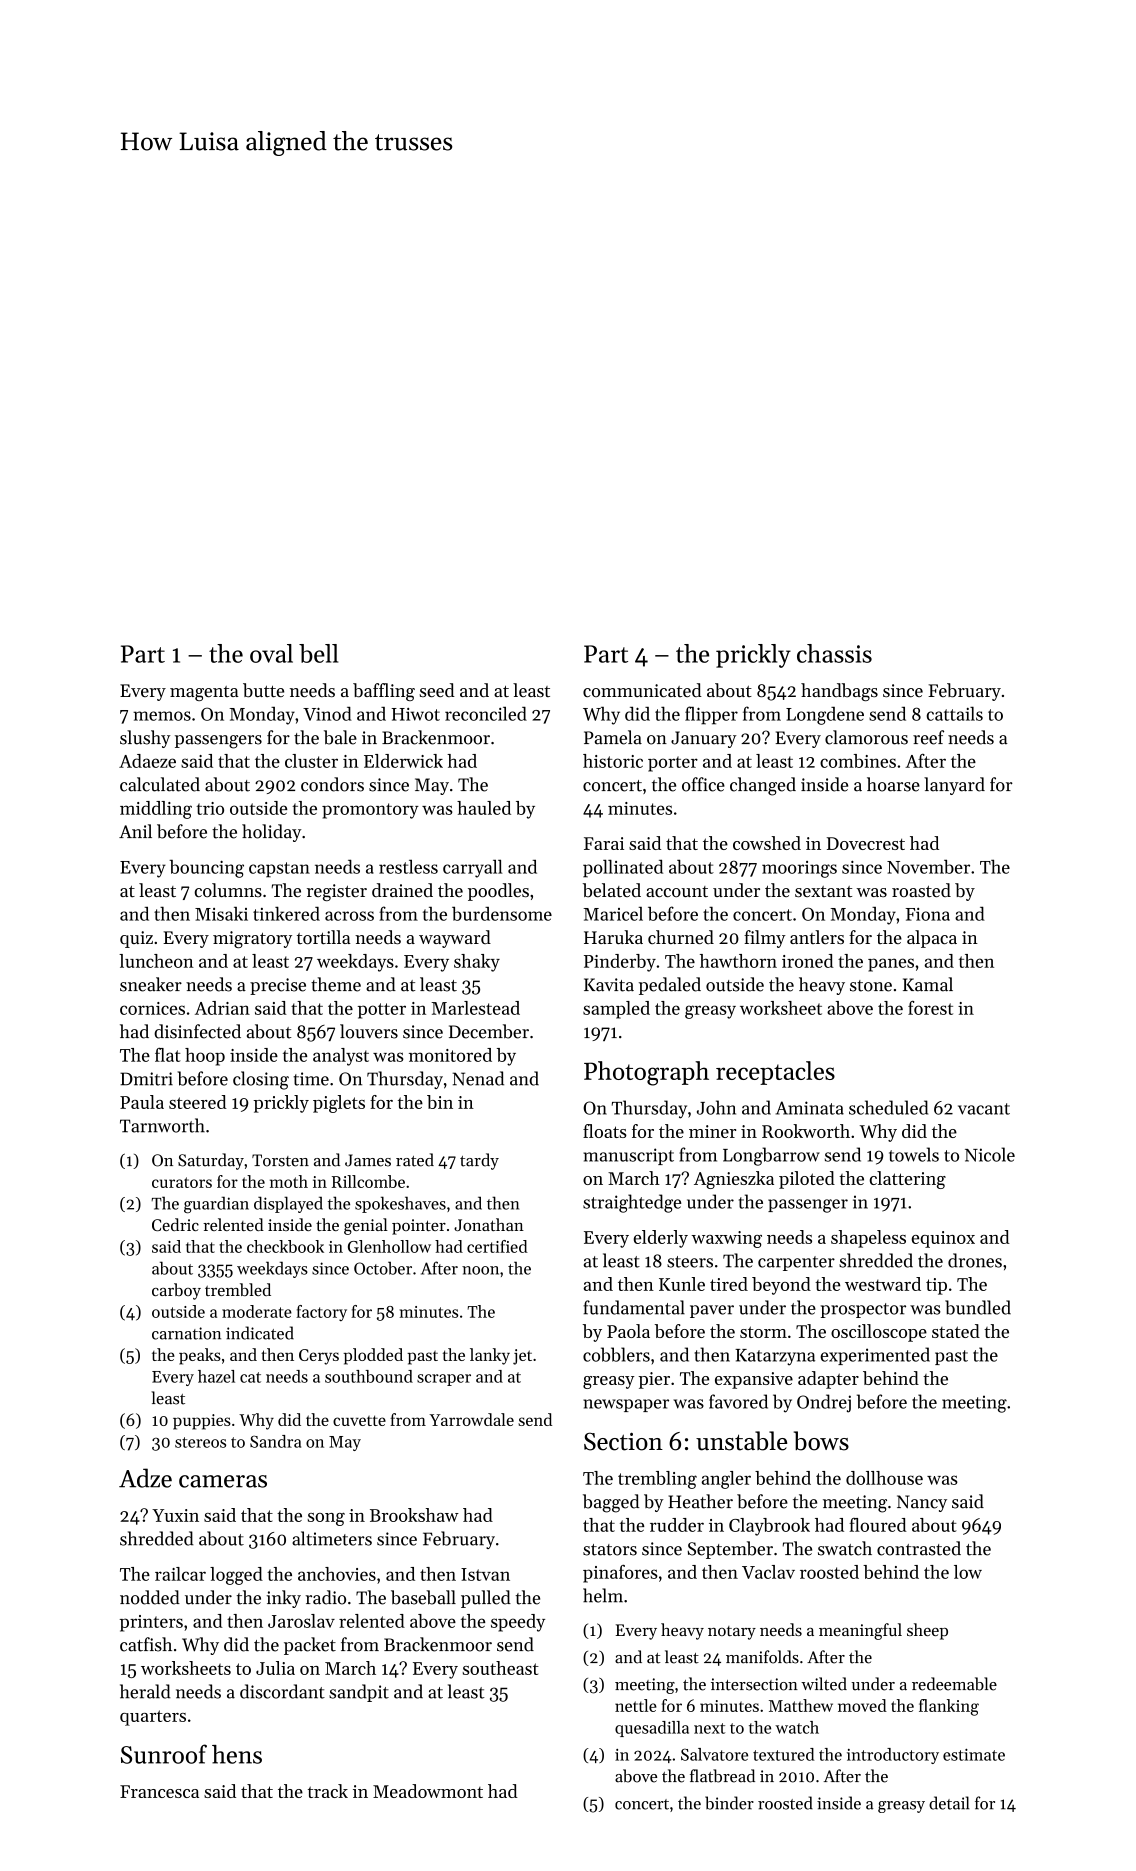 This page has width=1136, height=1871. I want to click on Paola, so click(628, 1331).
